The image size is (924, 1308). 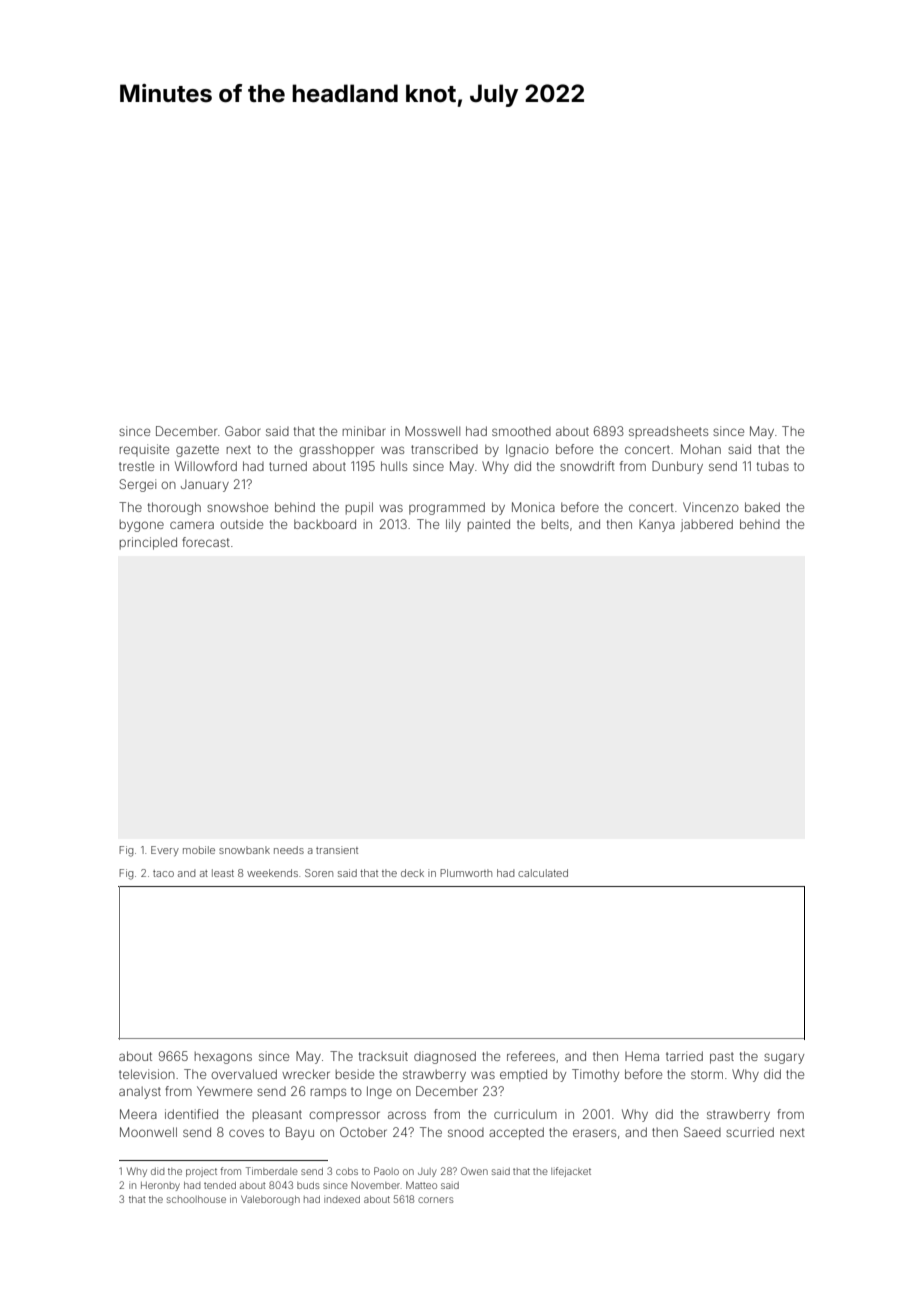 I want to click on hexagons, so click(x=223, y=1057).
